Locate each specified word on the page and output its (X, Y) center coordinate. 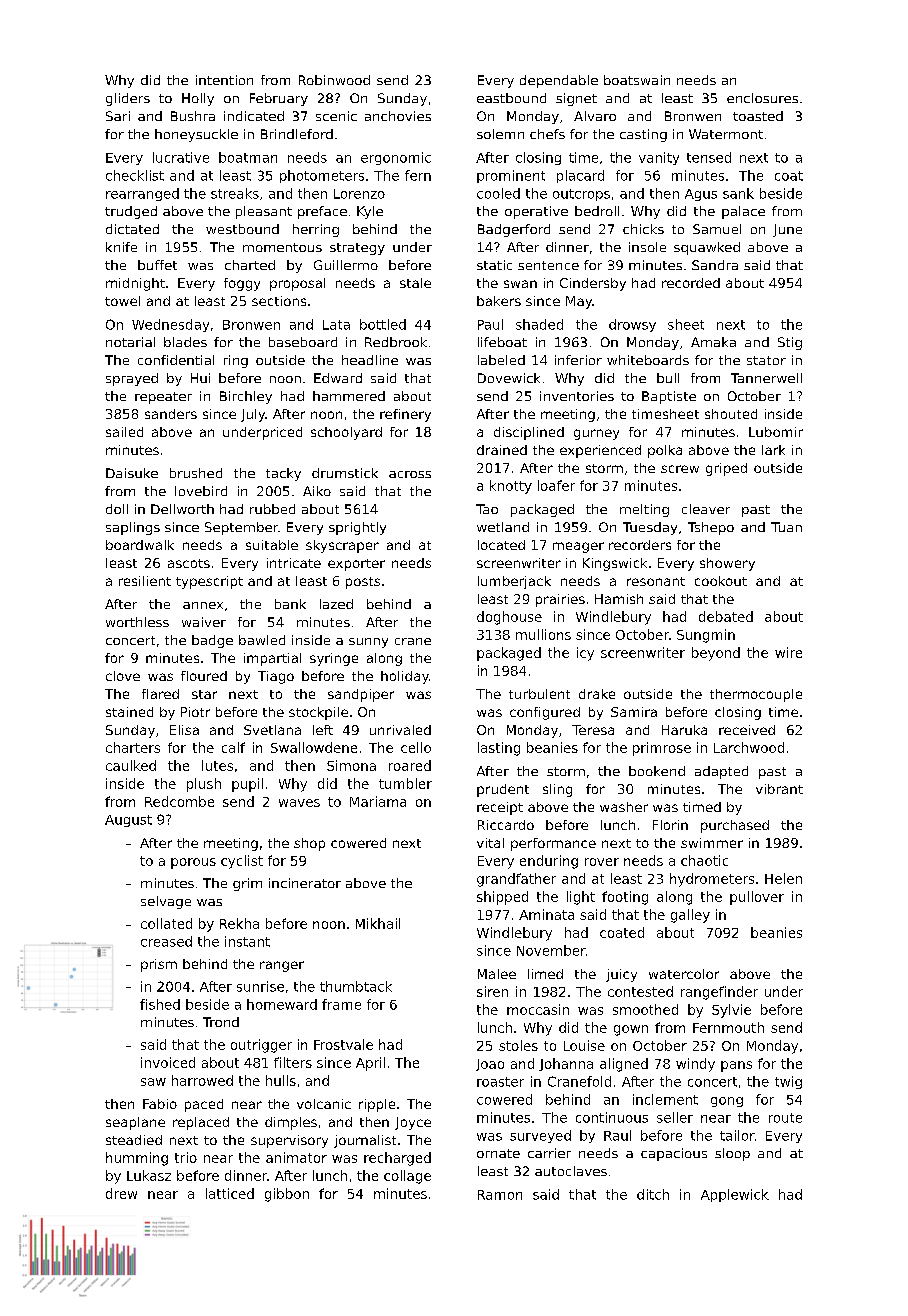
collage (407, 1177)
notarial (130, 342)
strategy (357, 249)
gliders (128, 99)
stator (766, 360)
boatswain (637, 80)
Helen (783, 878)
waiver (204, 622)
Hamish (619, 599)
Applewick (735, 1195)
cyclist (242, 862)
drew (121, 1193)
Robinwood (334, 80)
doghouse (509, 618)
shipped (502, 898)
